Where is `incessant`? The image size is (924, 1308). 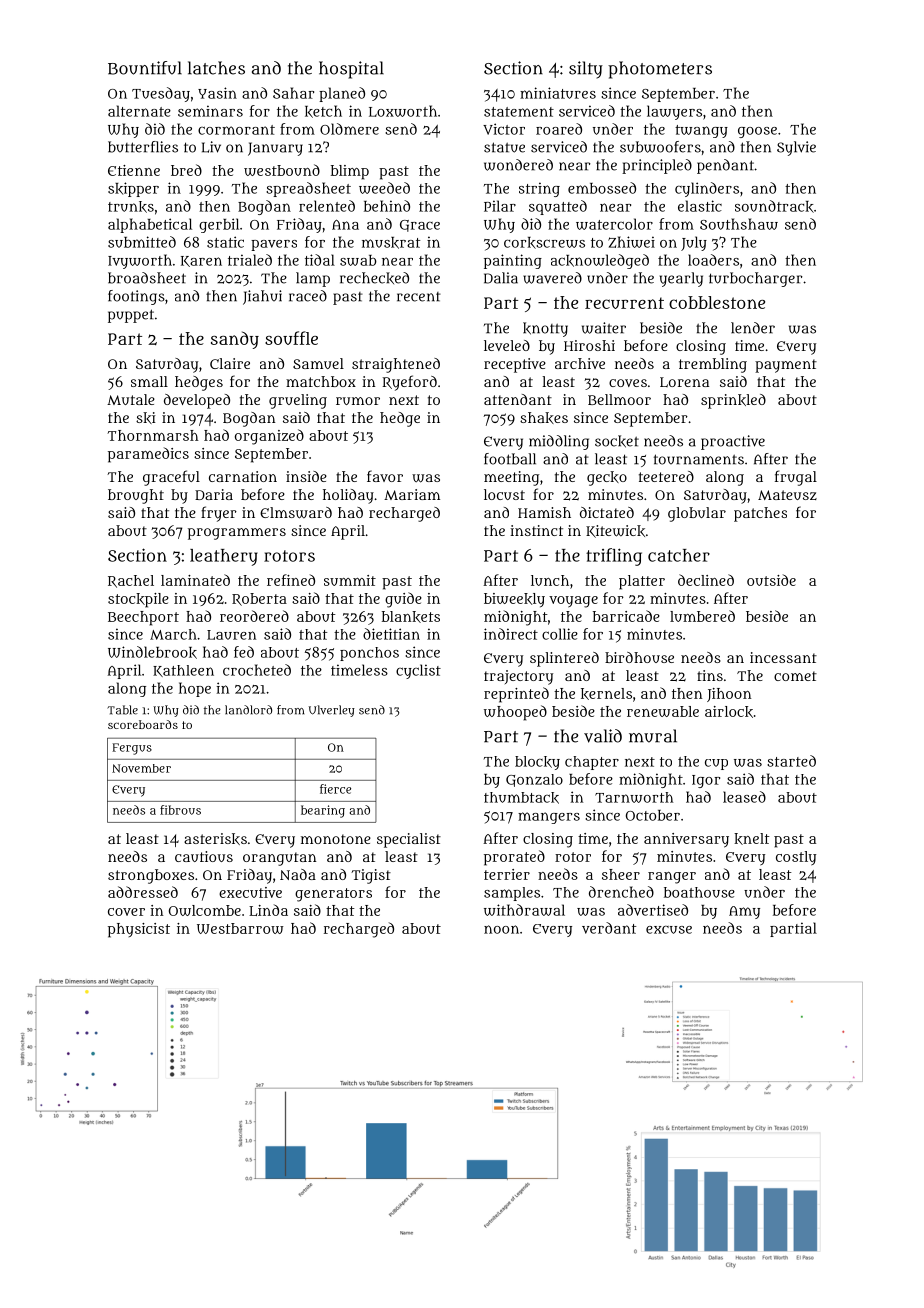 incessant is located at coordinates (783, 657).
